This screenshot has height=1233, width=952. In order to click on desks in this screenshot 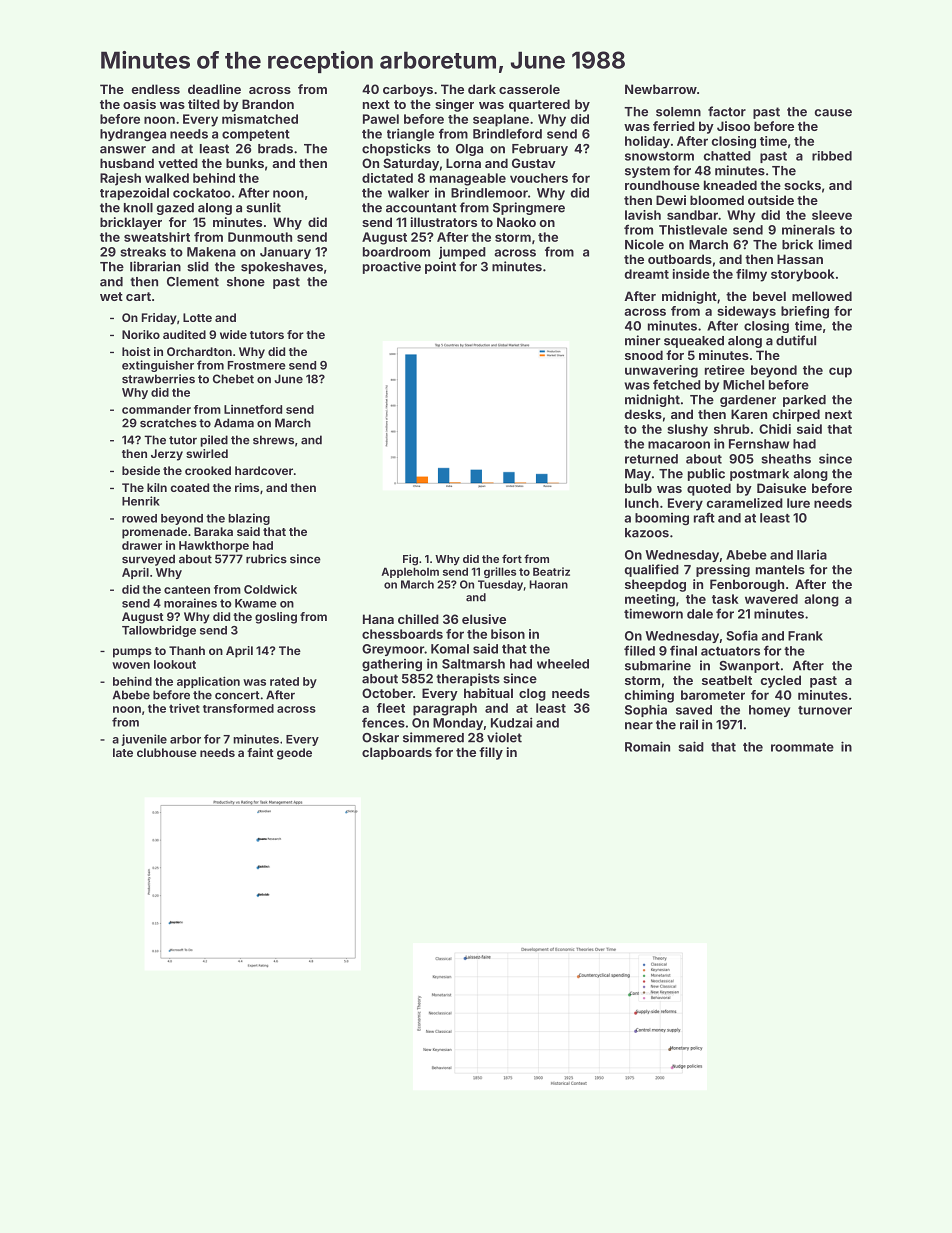, I will do `click(643, 414)`.
